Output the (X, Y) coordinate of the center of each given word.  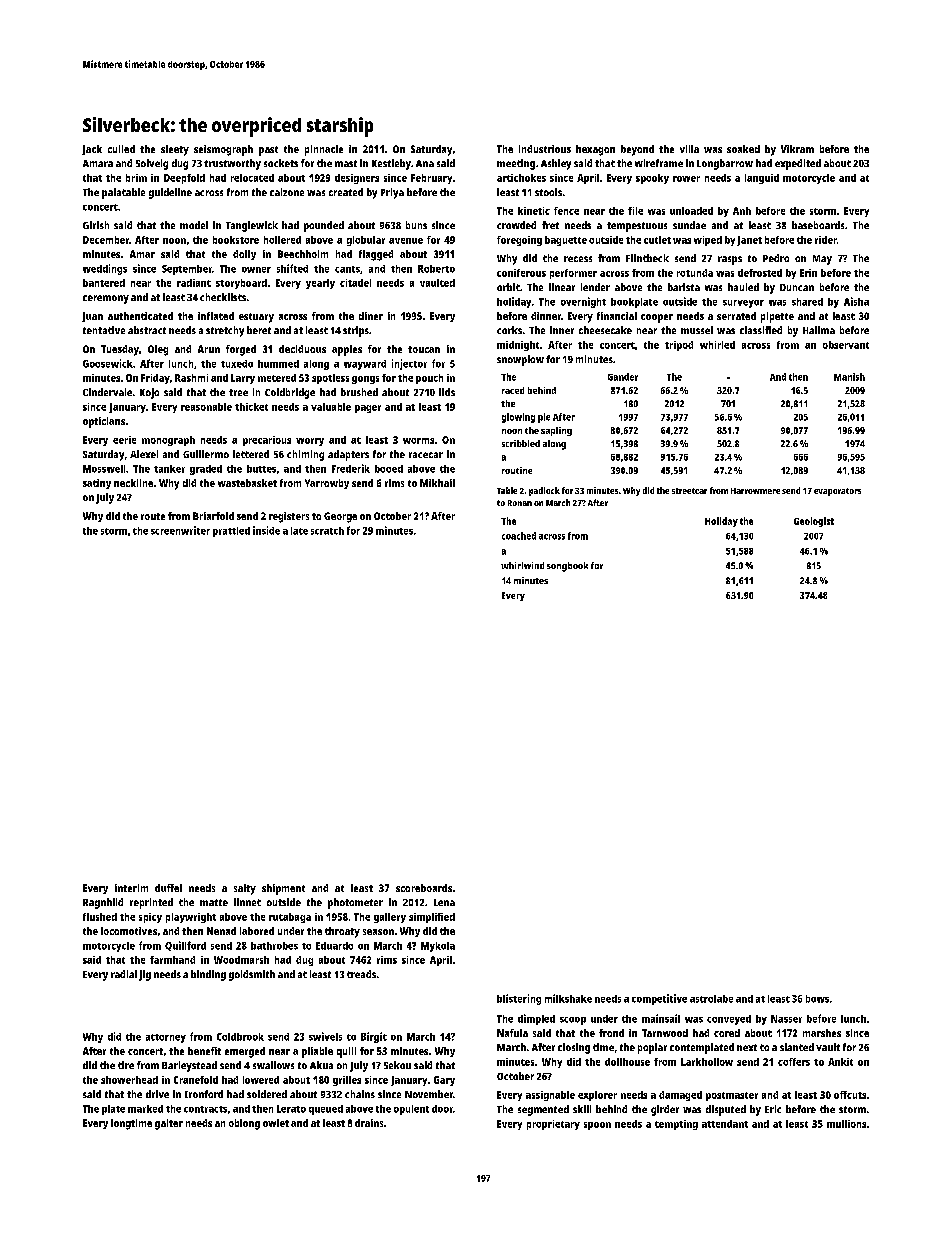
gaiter (169, 1124)
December (106, 240)
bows (817, 999)
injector (409, 364)
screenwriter (180, 530)
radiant (194, 283)
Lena (444, 902)
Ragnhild (103, 903)
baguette (566, 241)
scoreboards (424, 888)
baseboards (818, 225)
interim (131, 888)
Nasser (786, 1019)
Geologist (814, 522)
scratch (327, 531)
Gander (623, 377)
